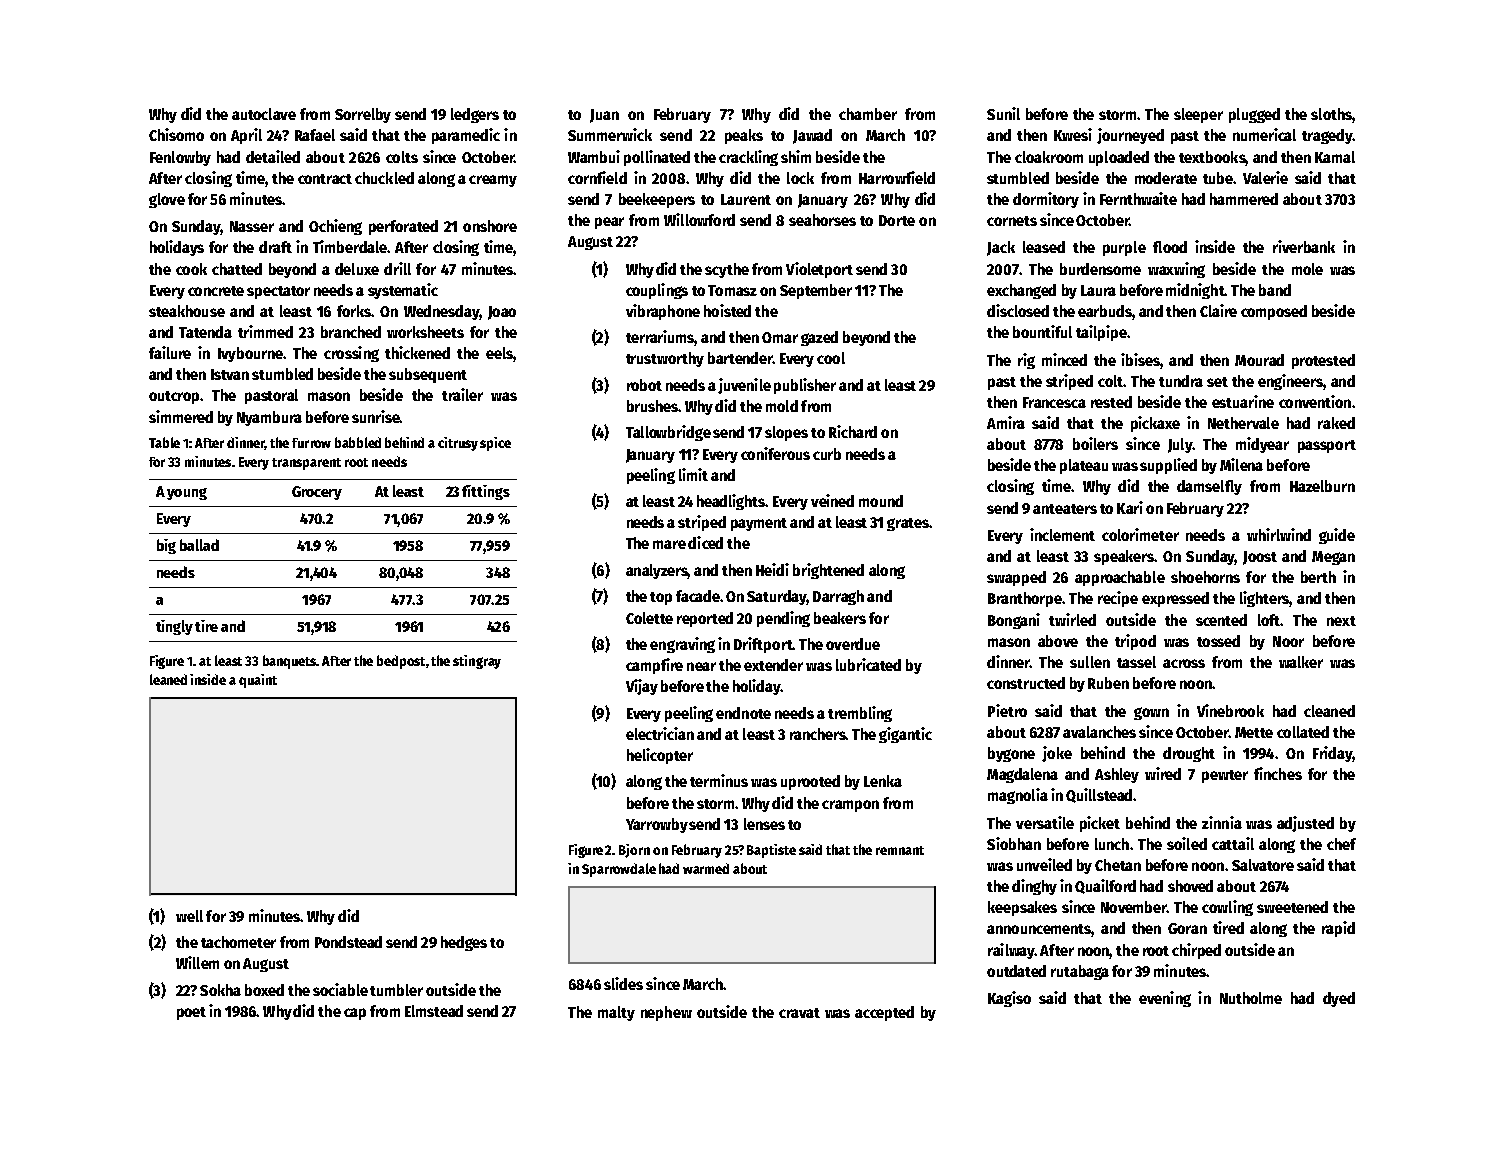 The width and height of the image is (1504, 1162). What do you see at coordinates (616, 1013) in the image?
I see `malty` at bounding box center [616, 1013].
